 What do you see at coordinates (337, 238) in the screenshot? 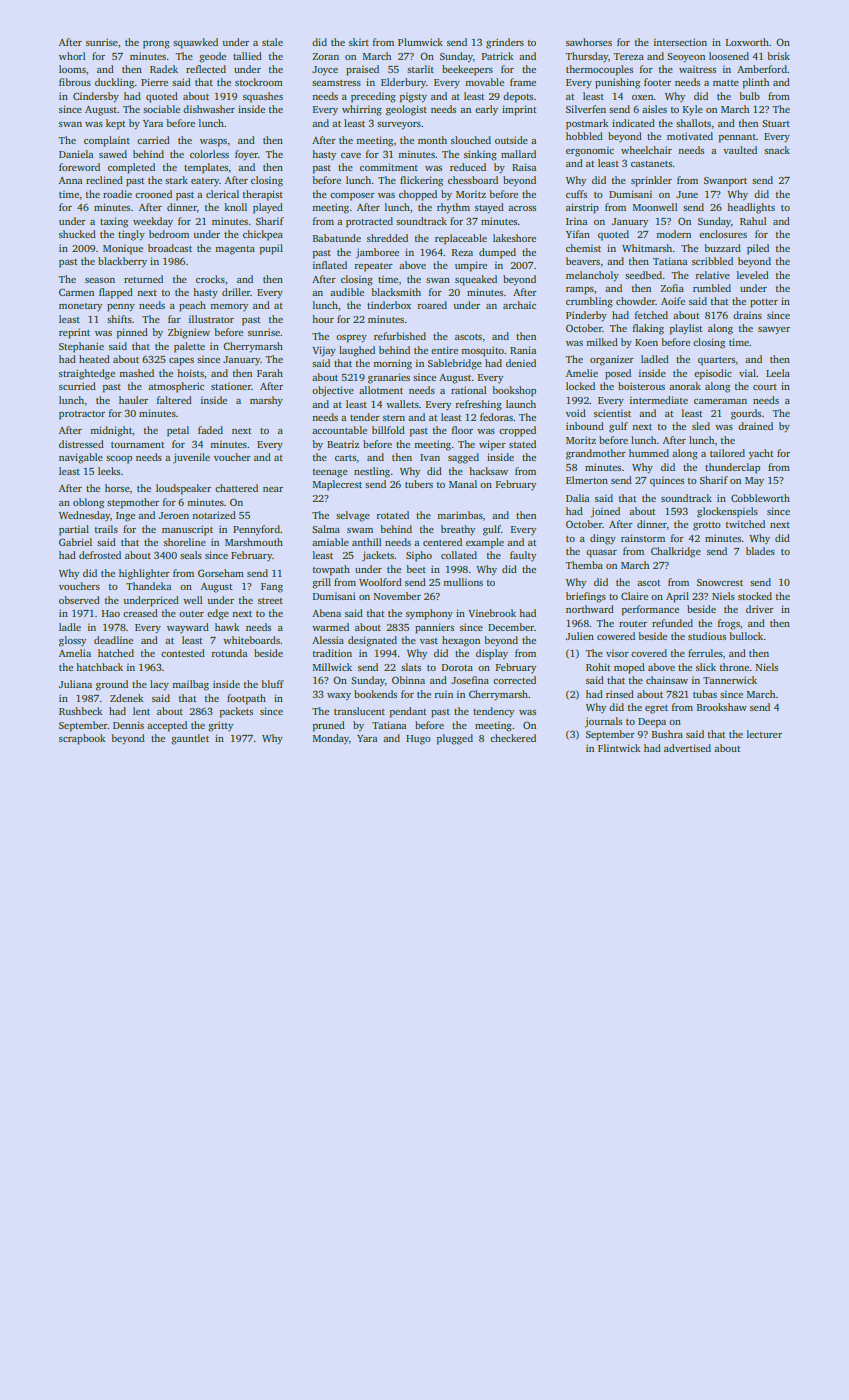
I see `Babatunde` at bounding box center [337, 238].
